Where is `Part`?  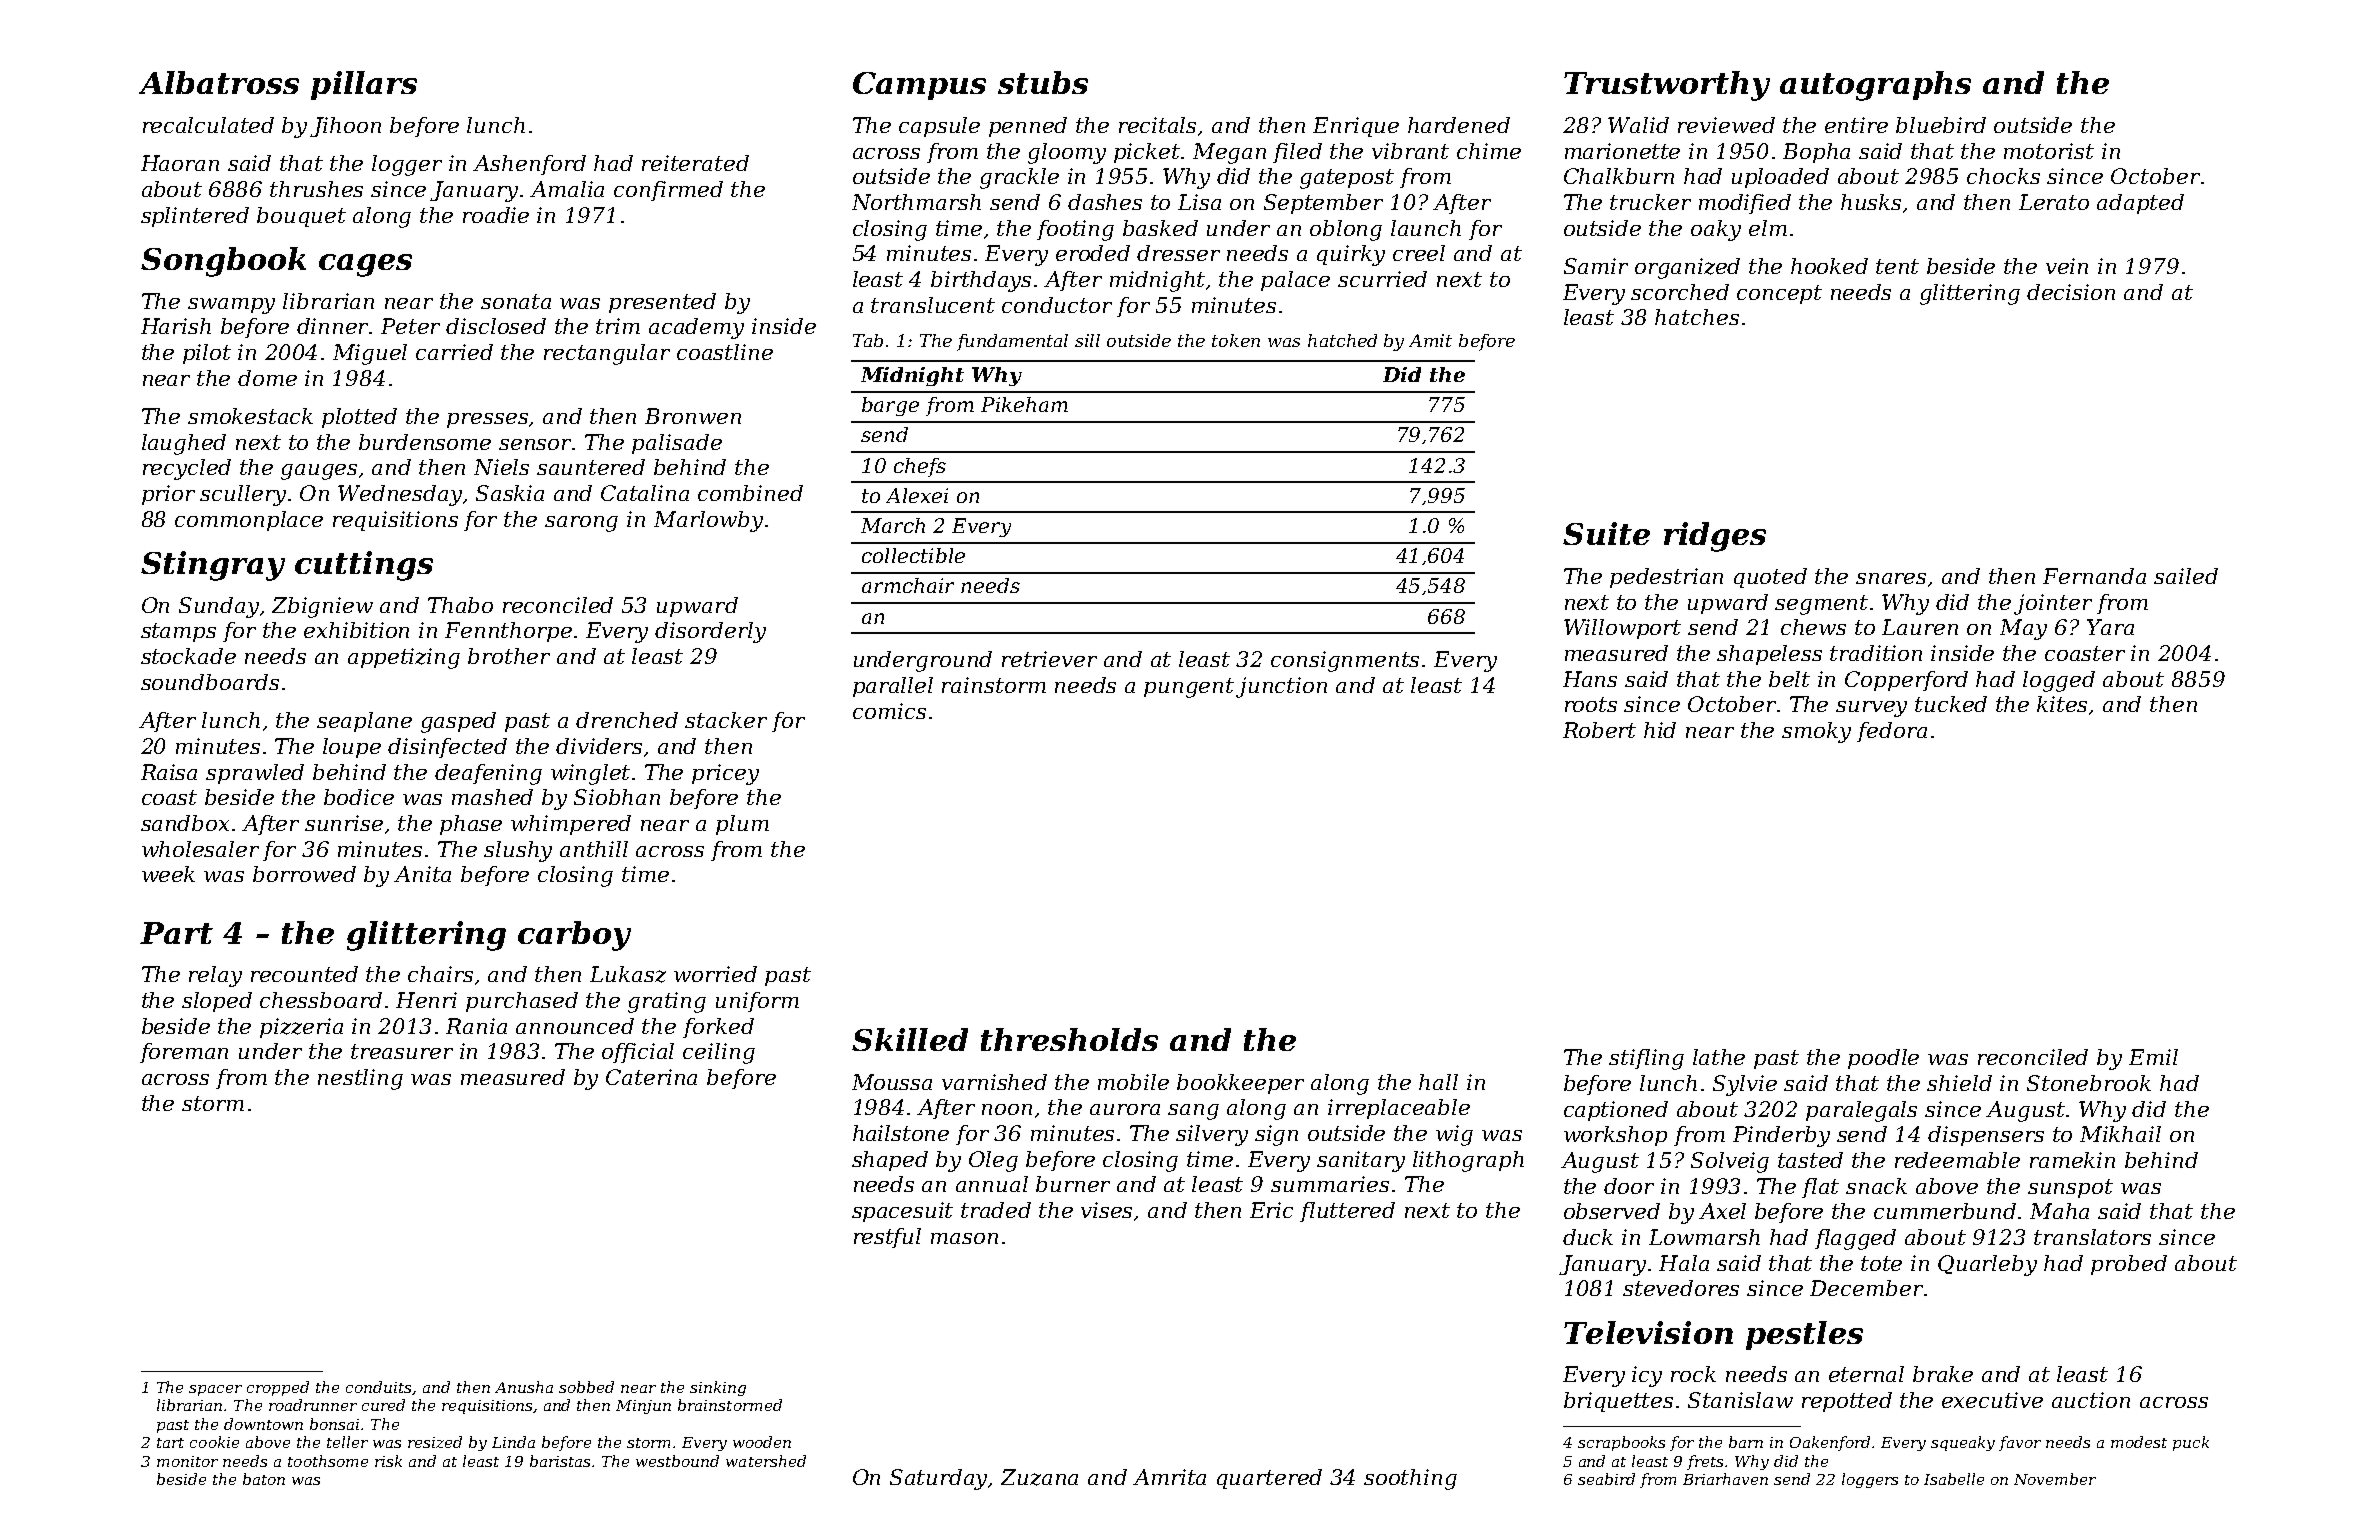
Part is located at coordinates (176, 933).
